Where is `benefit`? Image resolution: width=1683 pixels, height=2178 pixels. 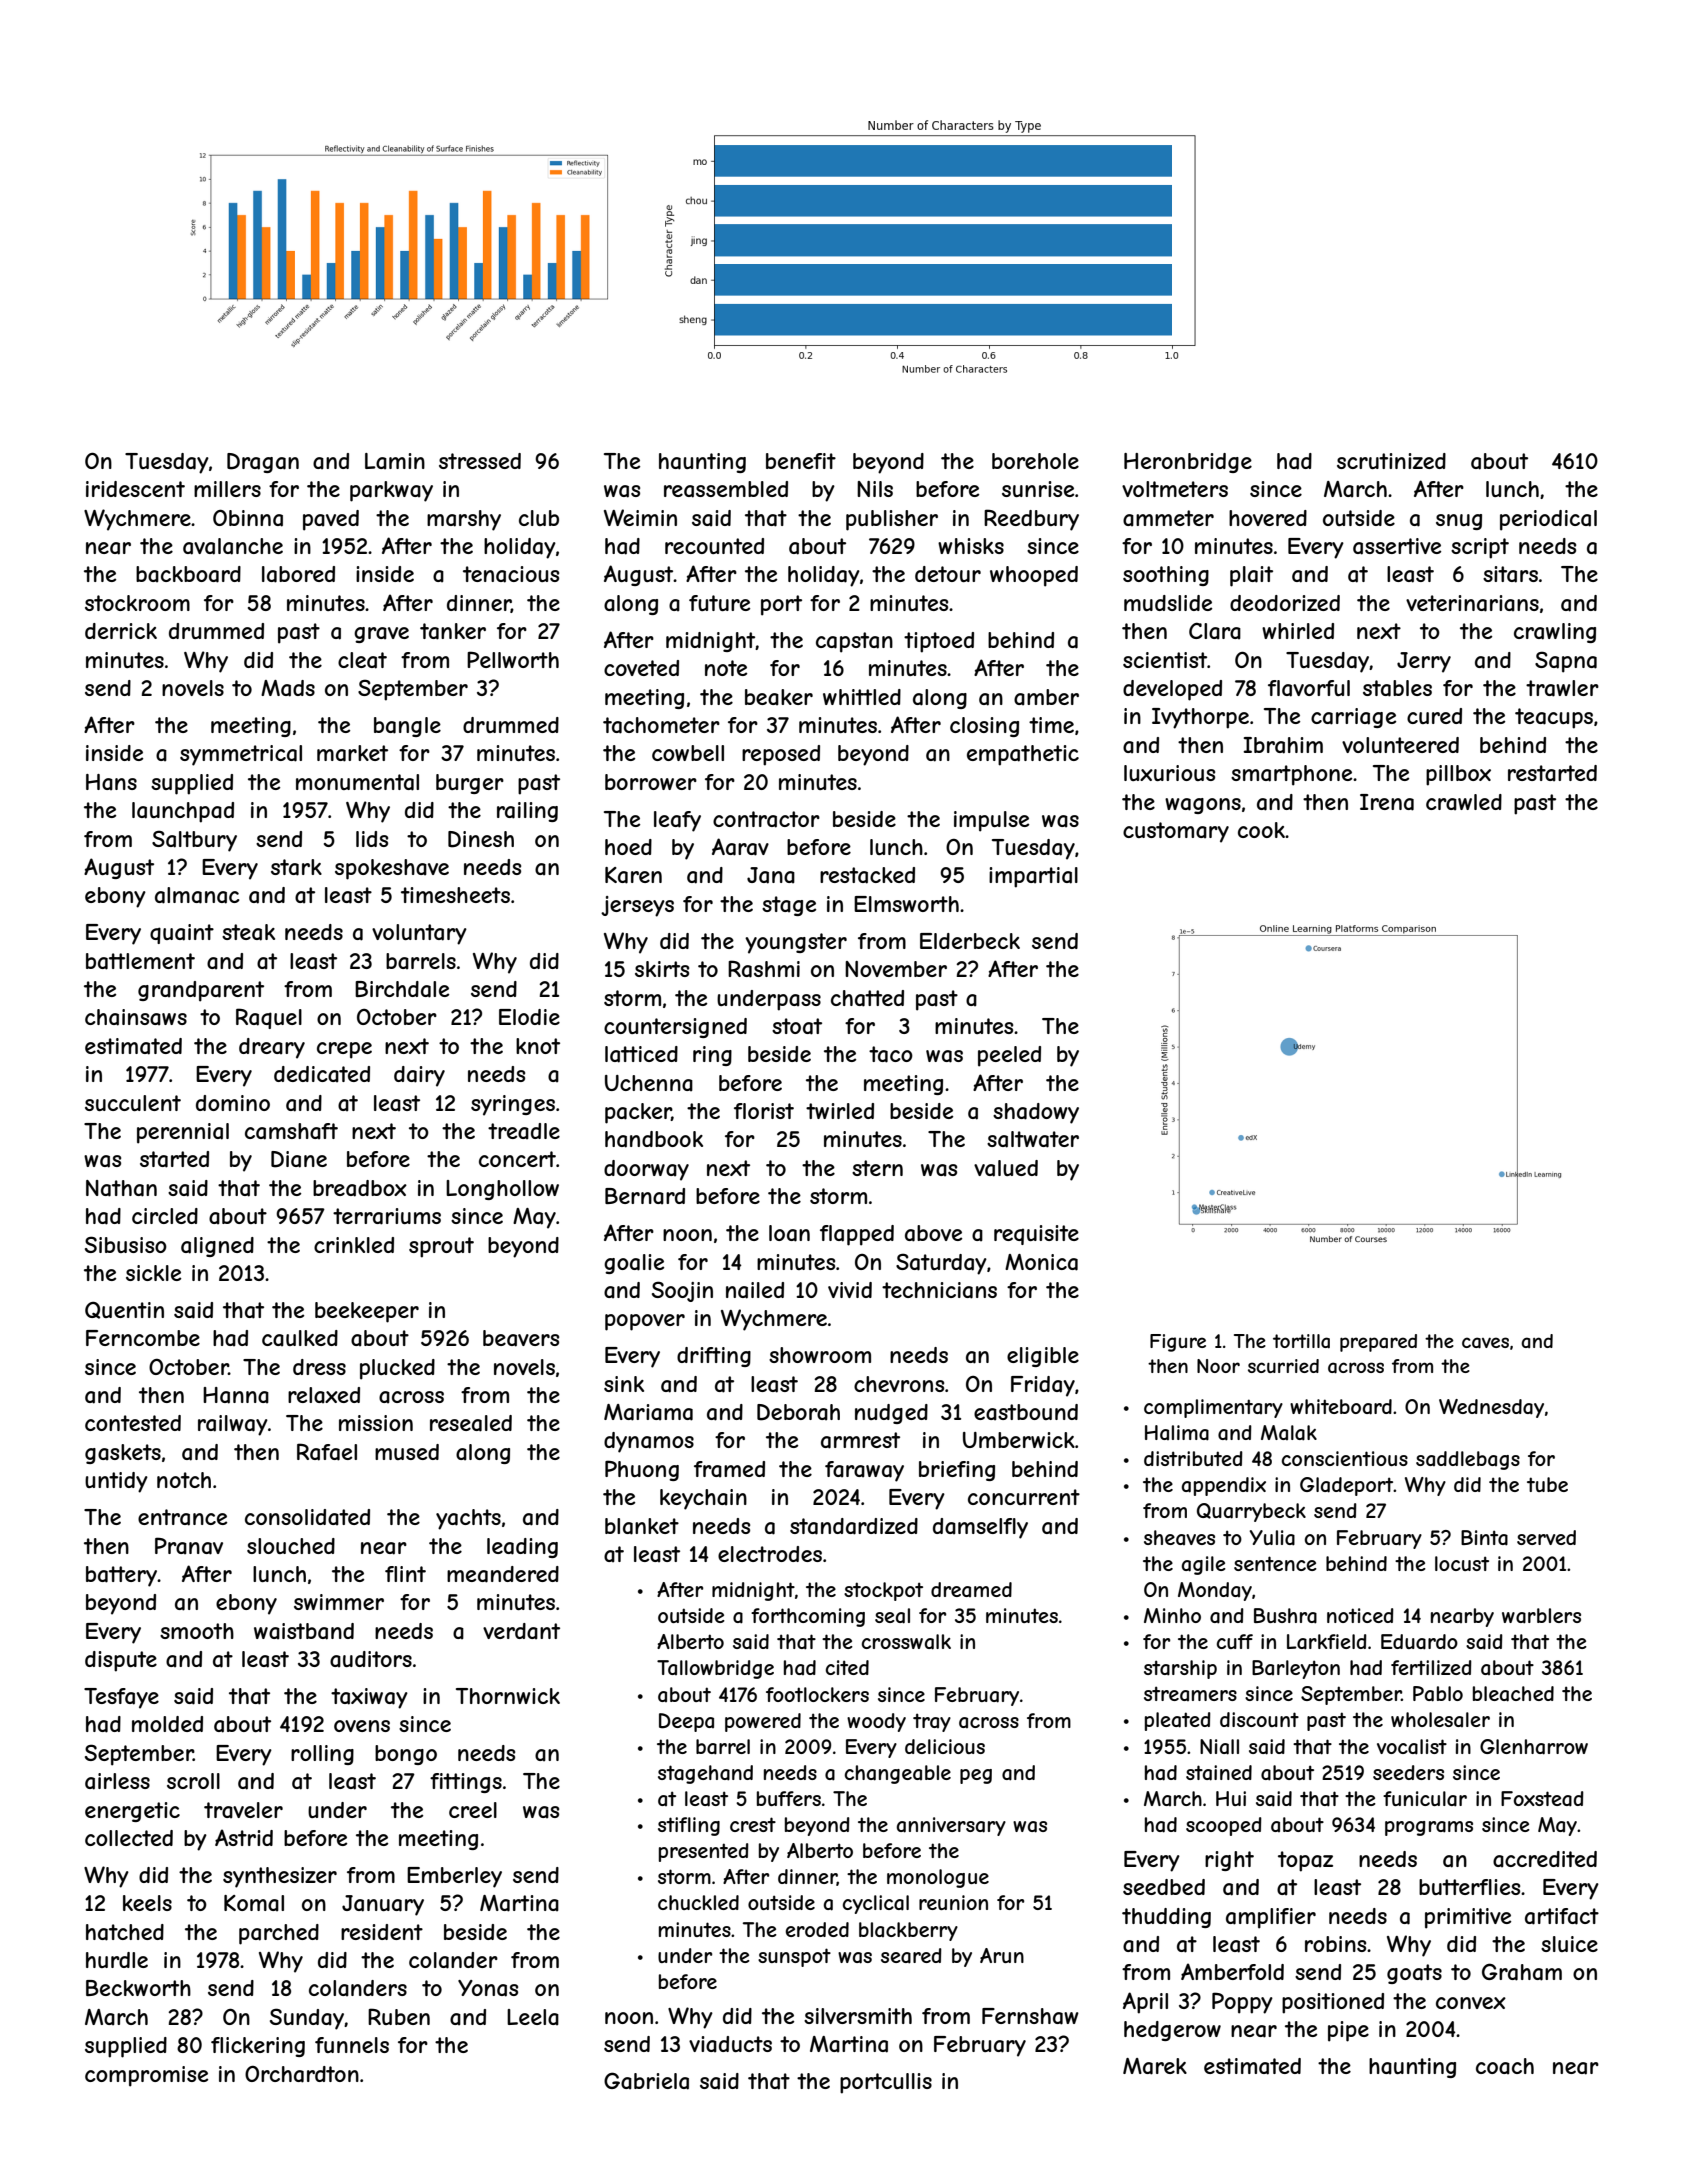 benefit is located at coordinates (801, 461).
